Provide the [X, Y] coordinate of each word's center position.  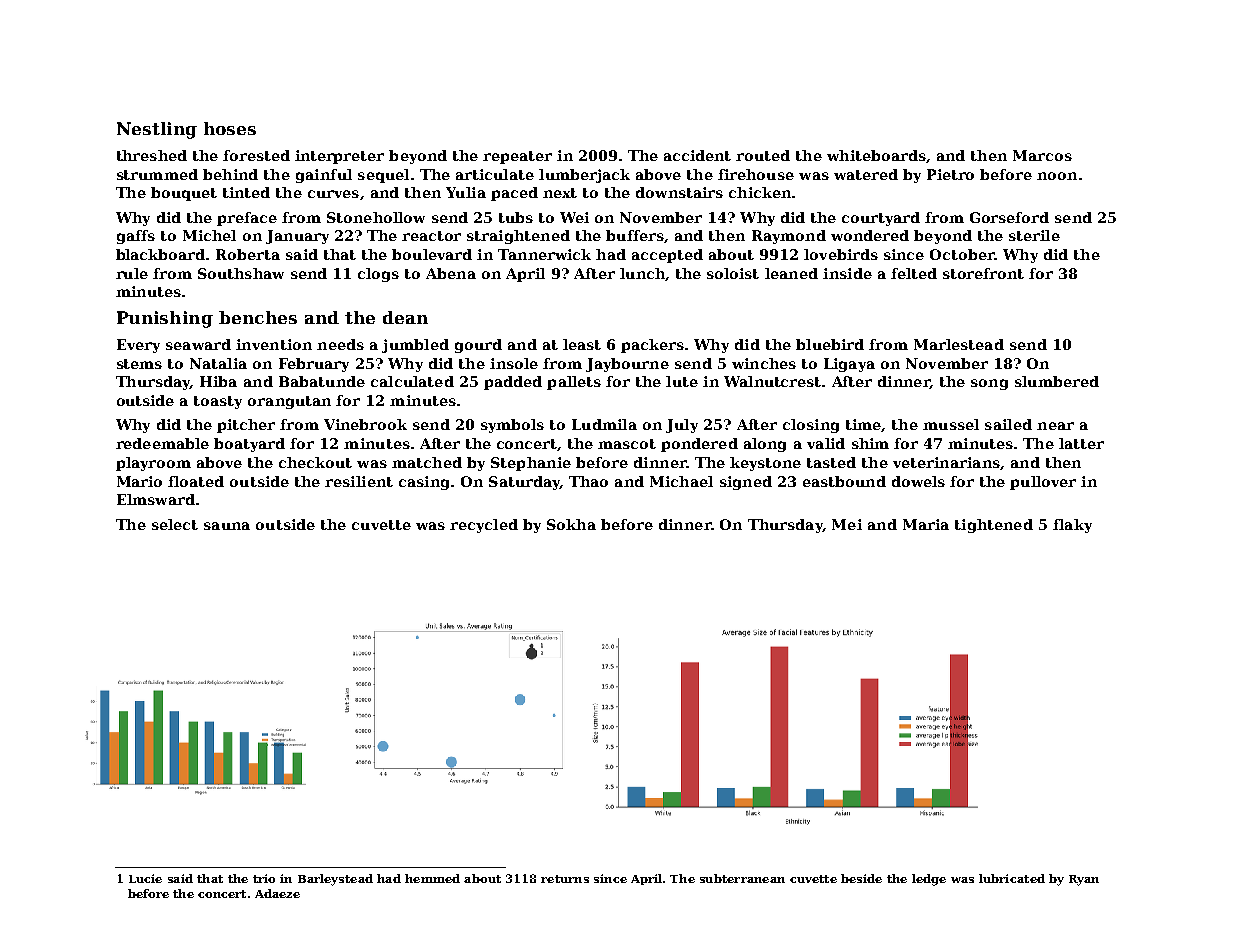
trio [264, 878]
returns [565, 879]
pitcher [246, 426]
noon [1057, 176]
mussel [951, 424]
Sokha [571, 524]
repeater [517, 157]
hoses [230, 128]
